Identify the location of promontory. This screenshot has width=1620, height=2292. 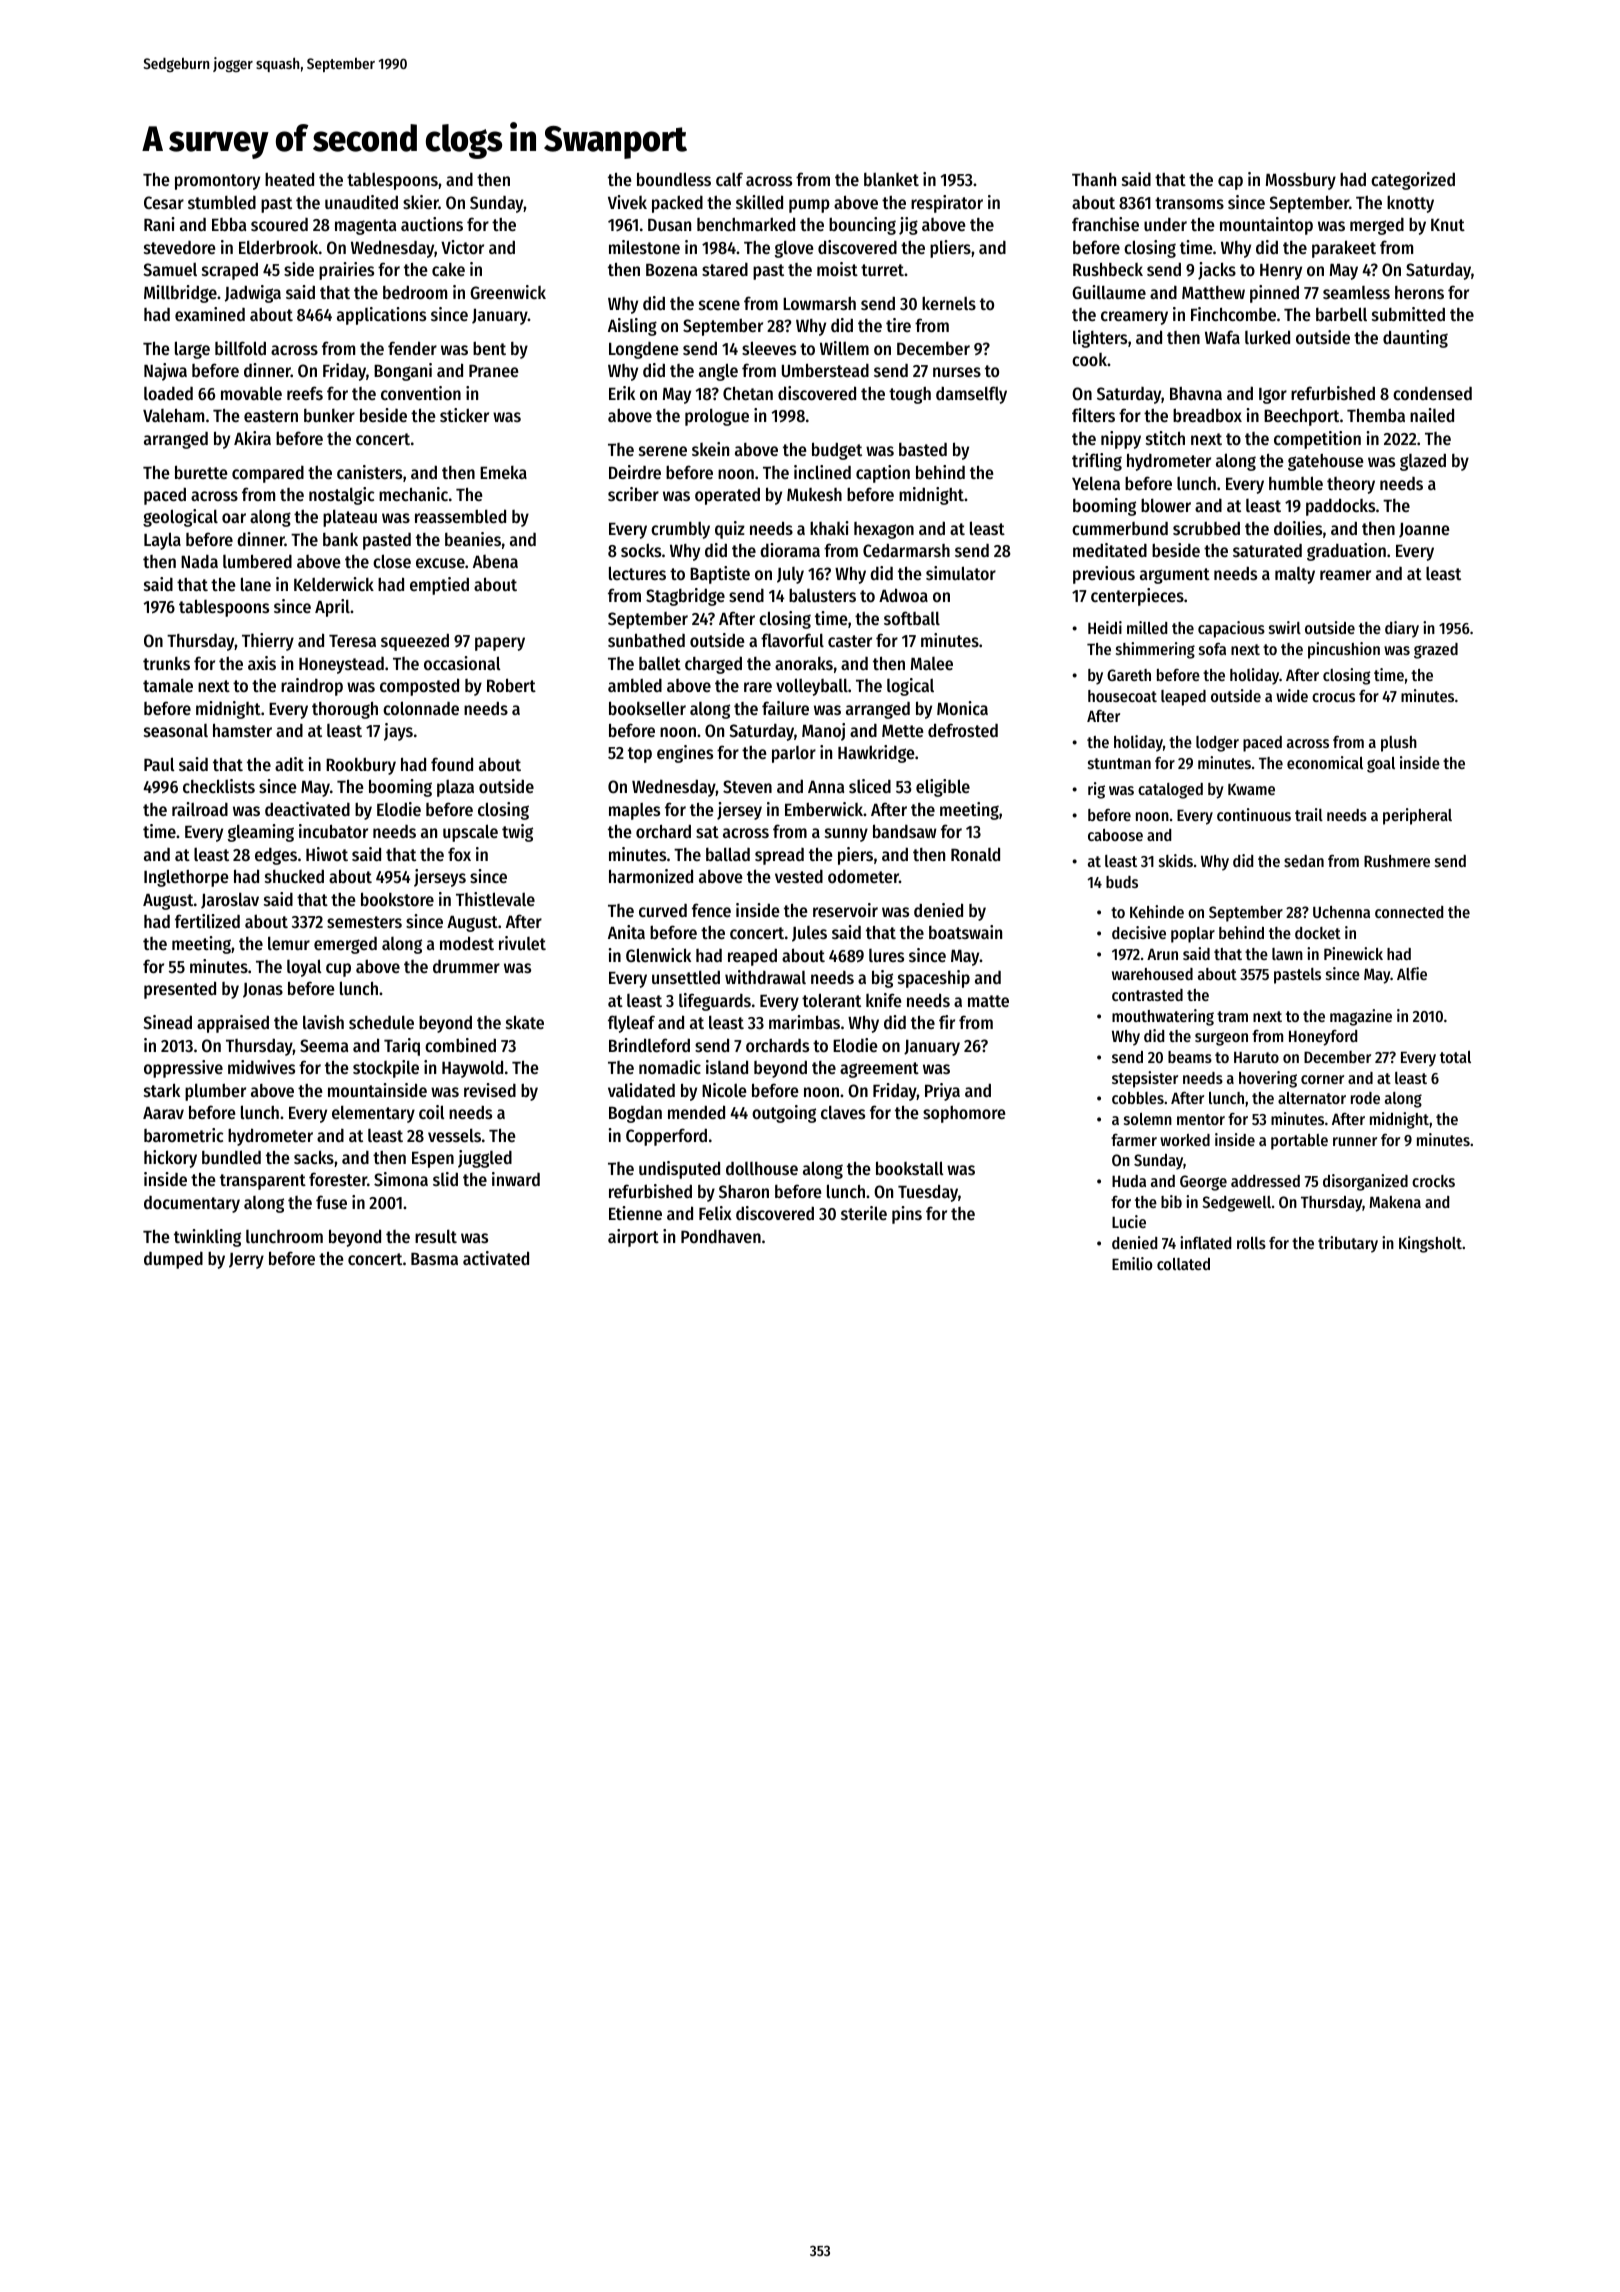
(217, 182).
